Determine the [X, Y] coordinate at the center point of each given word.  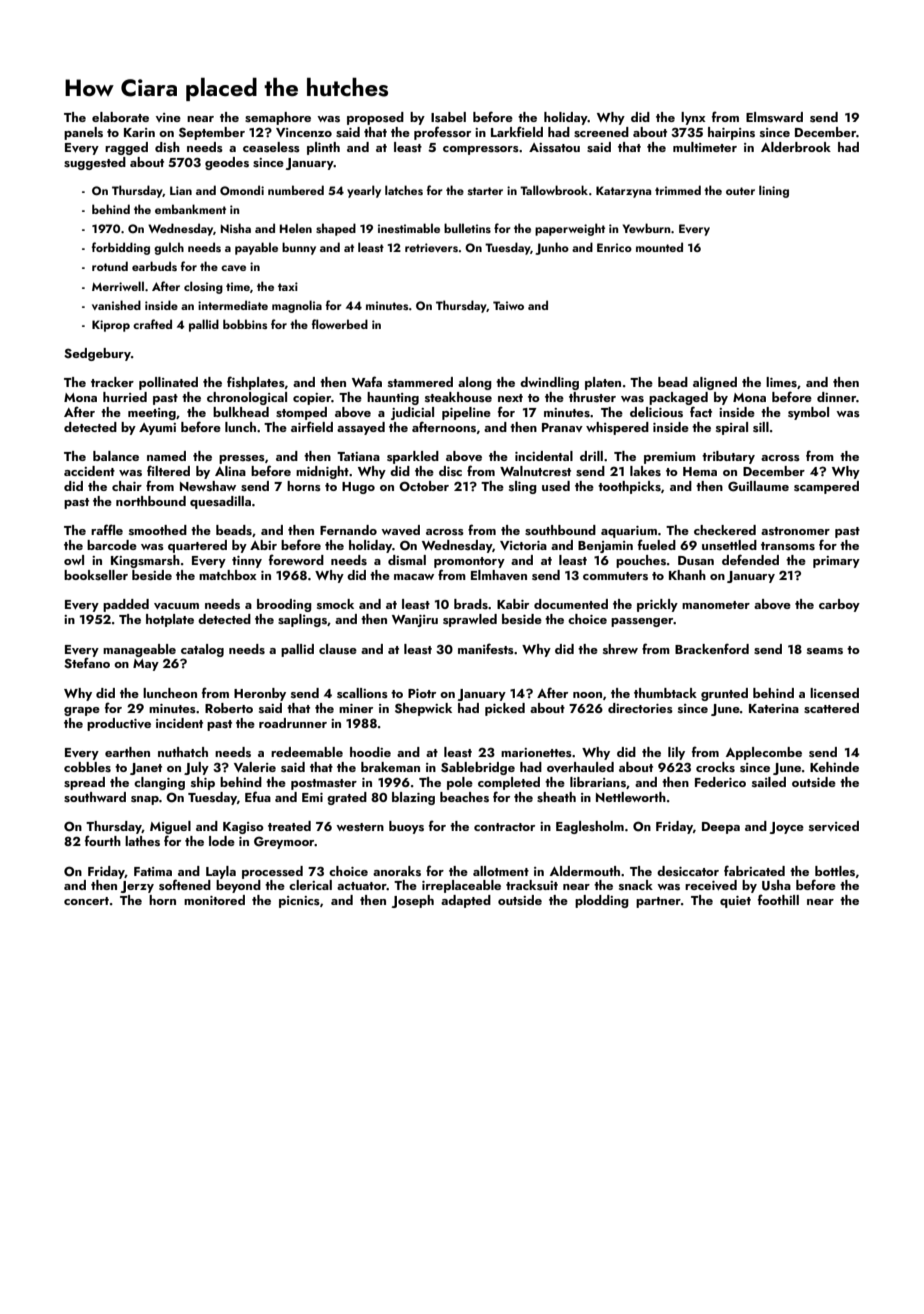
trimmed [678, 190]
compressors [481, 150]
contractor [504, 827]
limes [781, 382]
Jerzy [137, 887]
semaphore [278, 118]
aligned [715, 383]
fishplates [256, 383]
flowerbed [340, 324]
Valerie [255, 767]
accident [89, 471]
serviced [834, 826]
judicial [412, 413]
